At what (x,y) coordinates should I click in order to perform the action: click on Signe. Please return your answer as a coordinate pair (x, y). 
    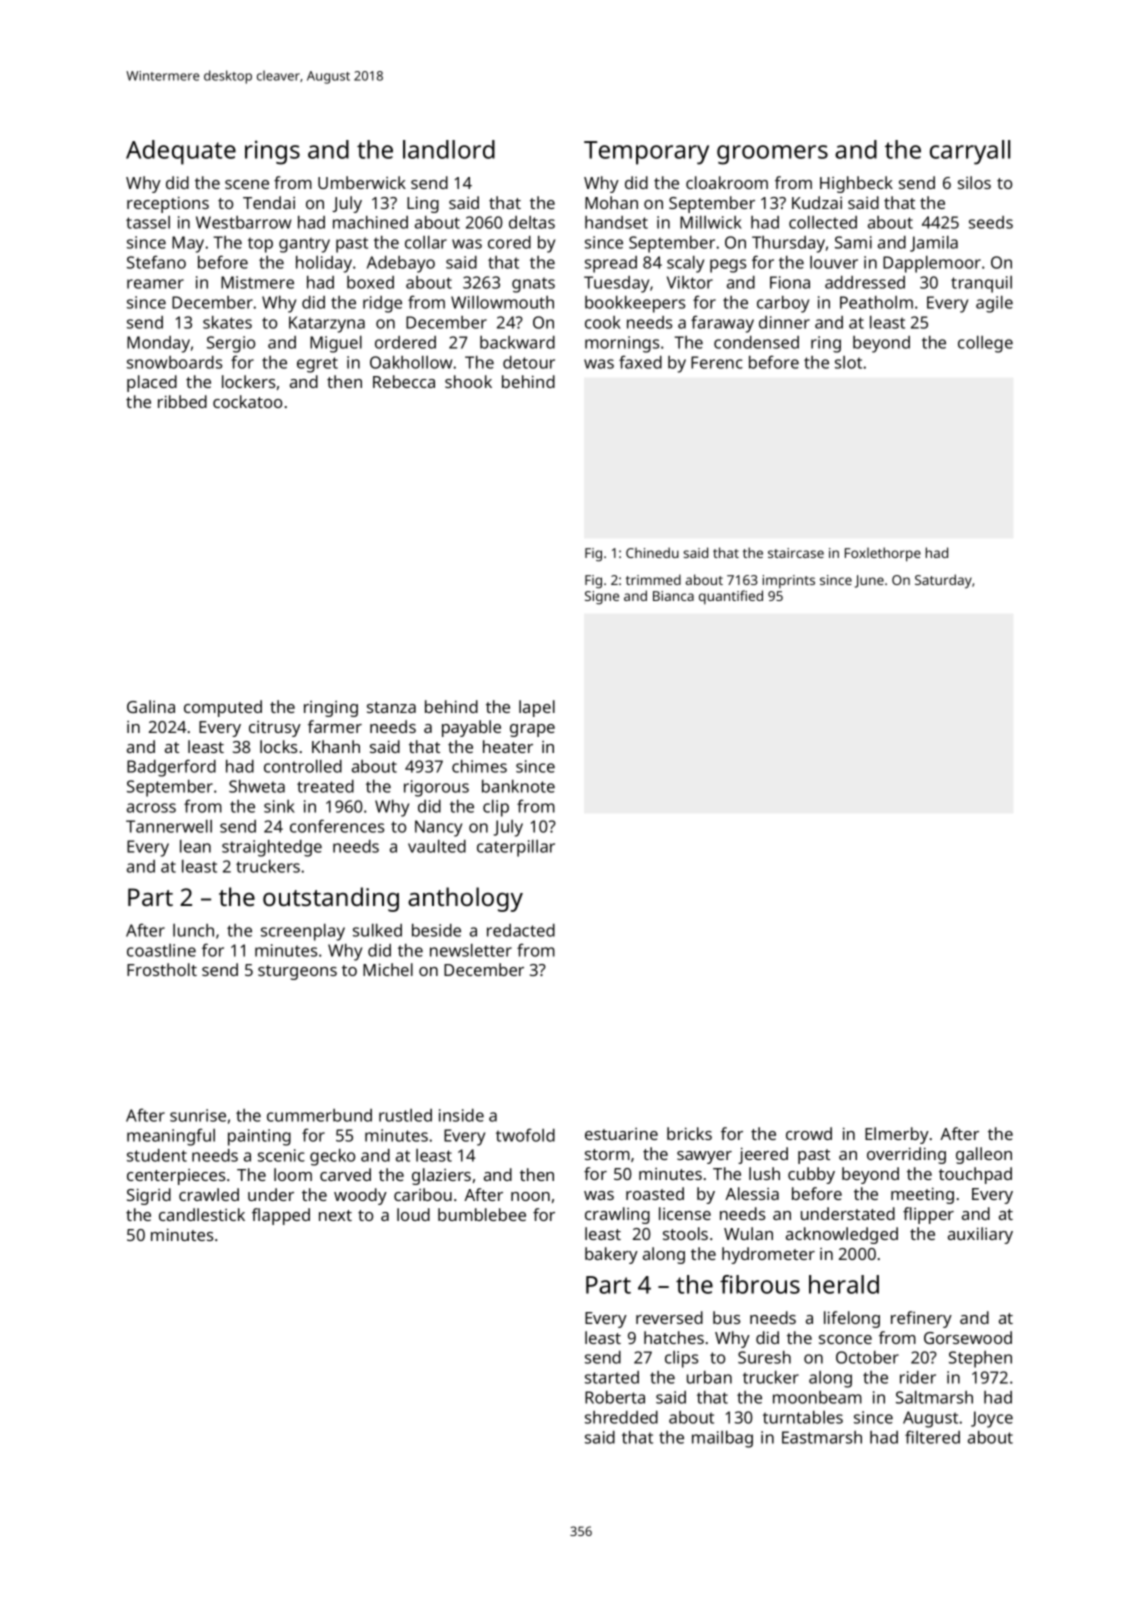
    Looking at the image, I should click on (602, 598).
